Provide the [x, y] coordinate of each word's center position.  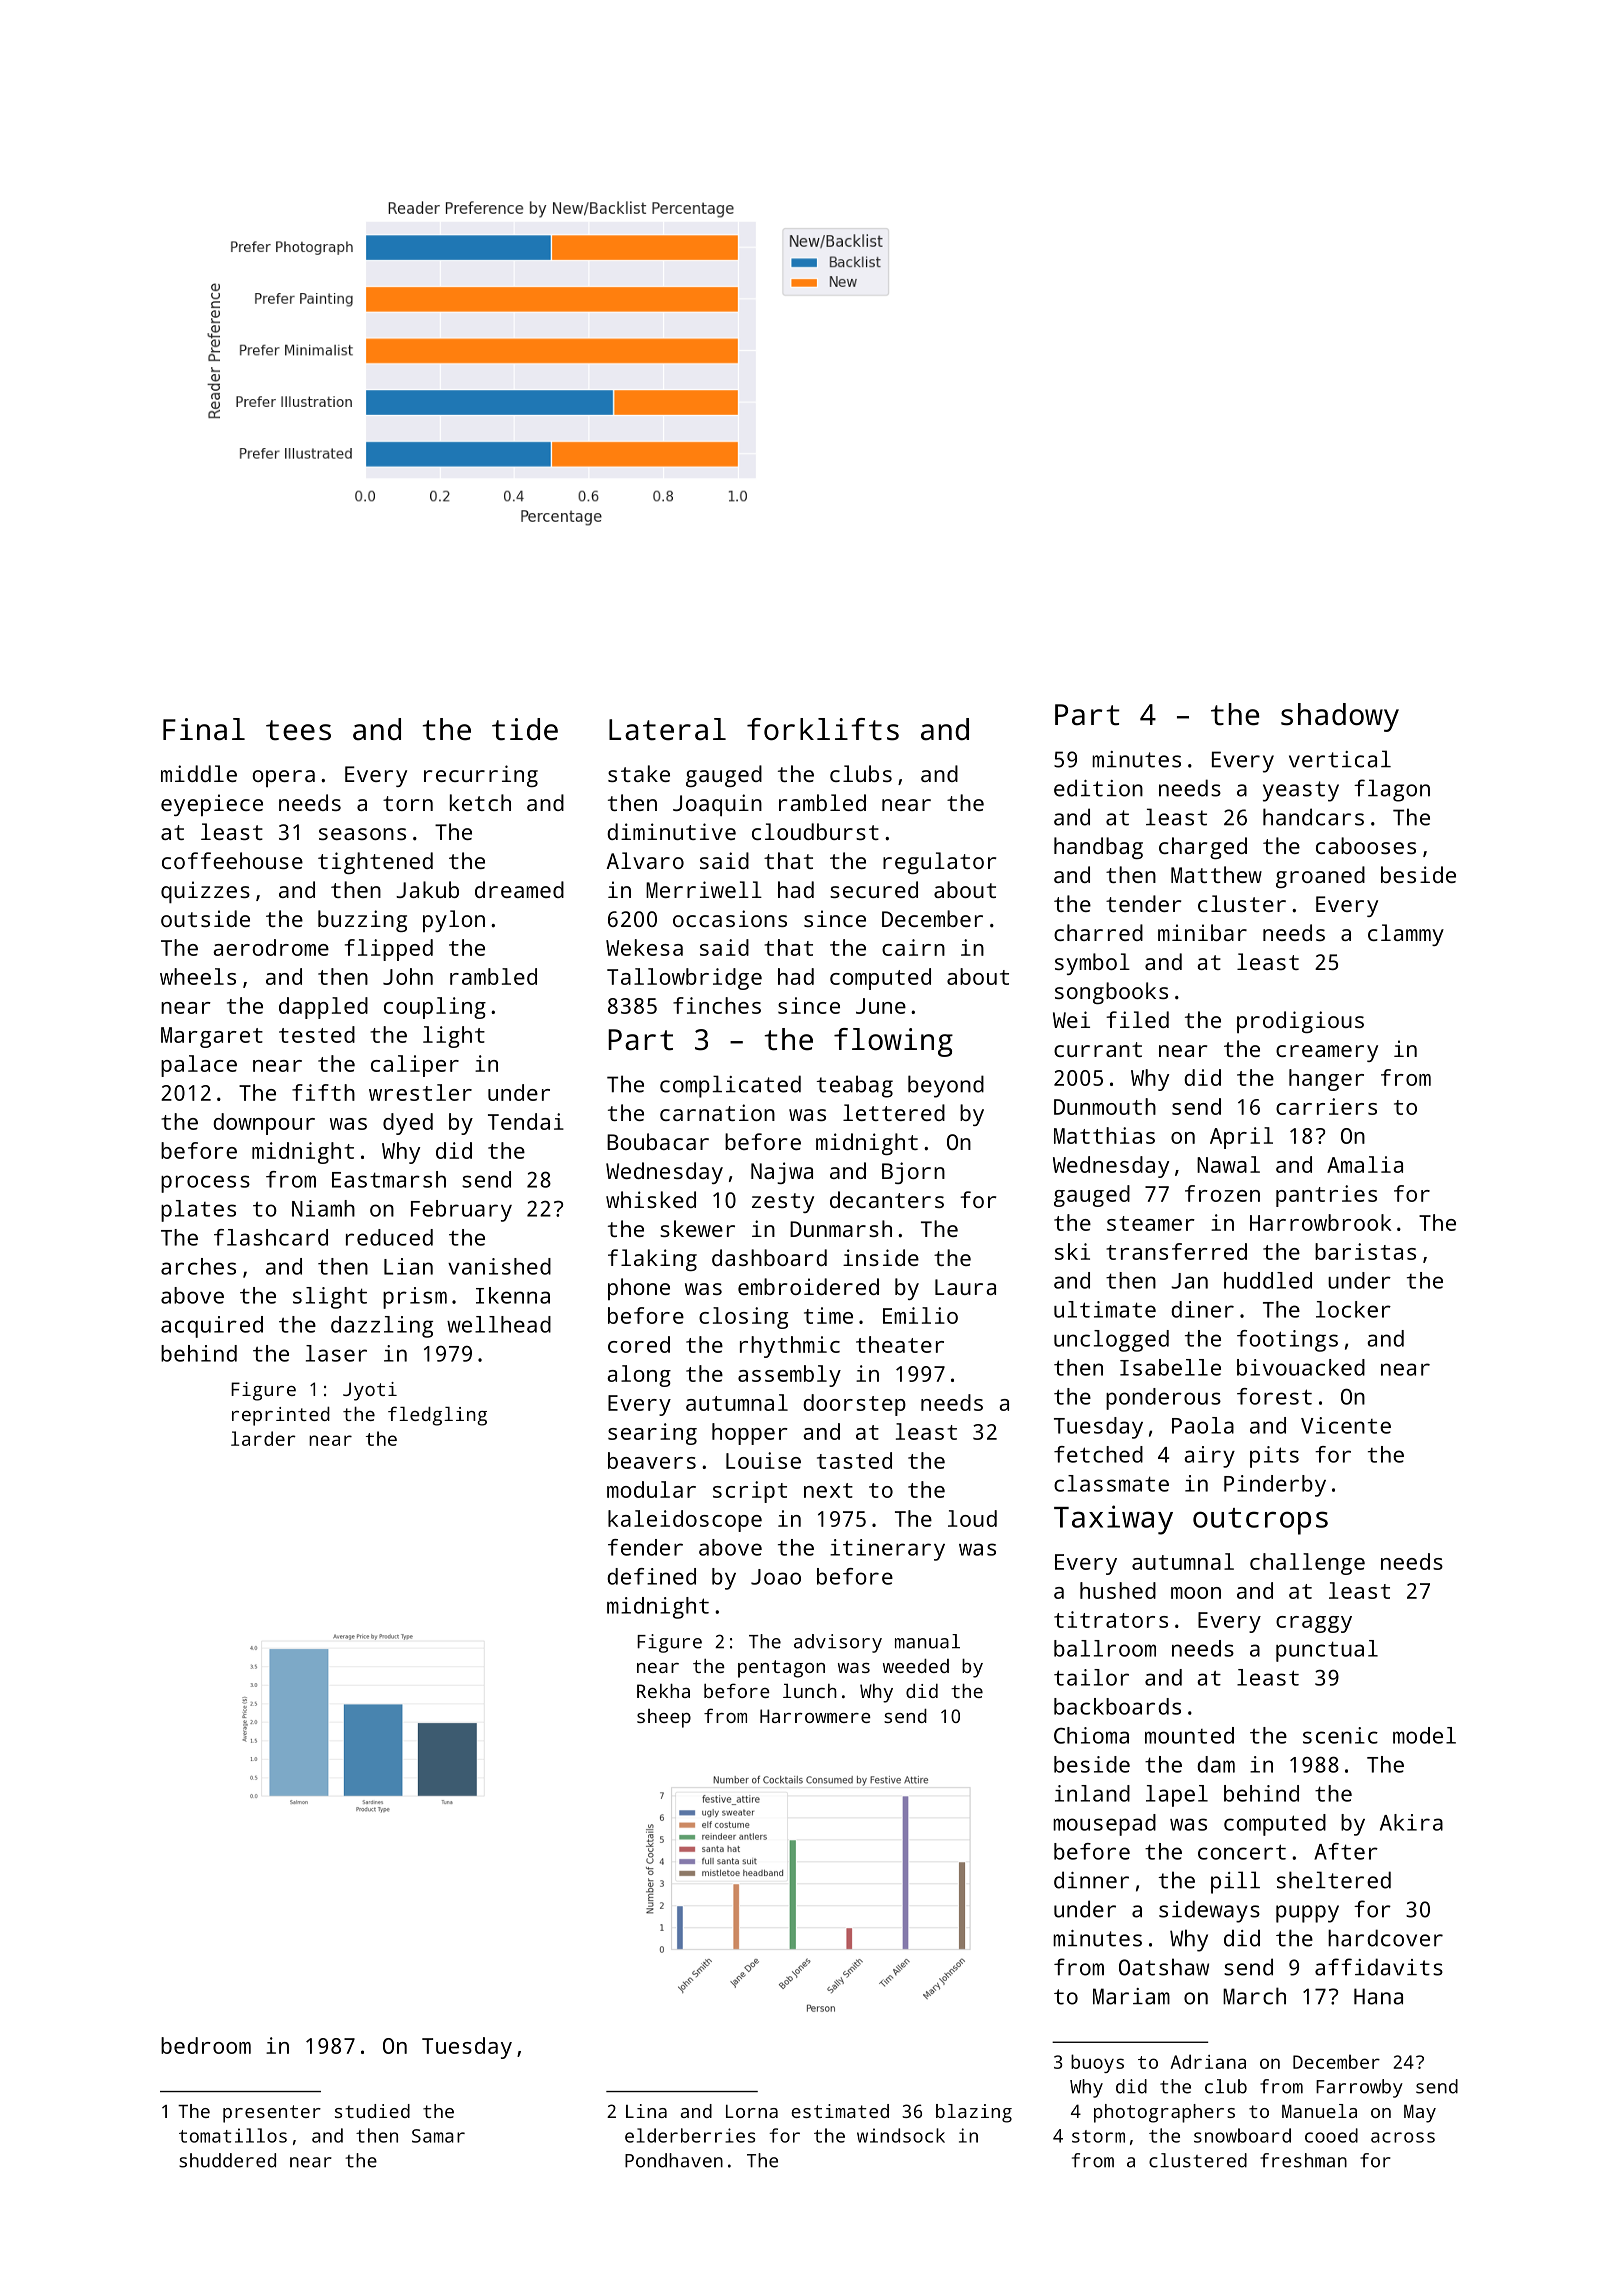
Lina [646, 2111]
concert [1242, 1852]
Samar [438, 2136]
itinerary [887, 1550]
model [1424, 1735]
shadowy [1340, 717]
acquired [212, 1327]
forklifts [823, 729]
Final [204, 729]
